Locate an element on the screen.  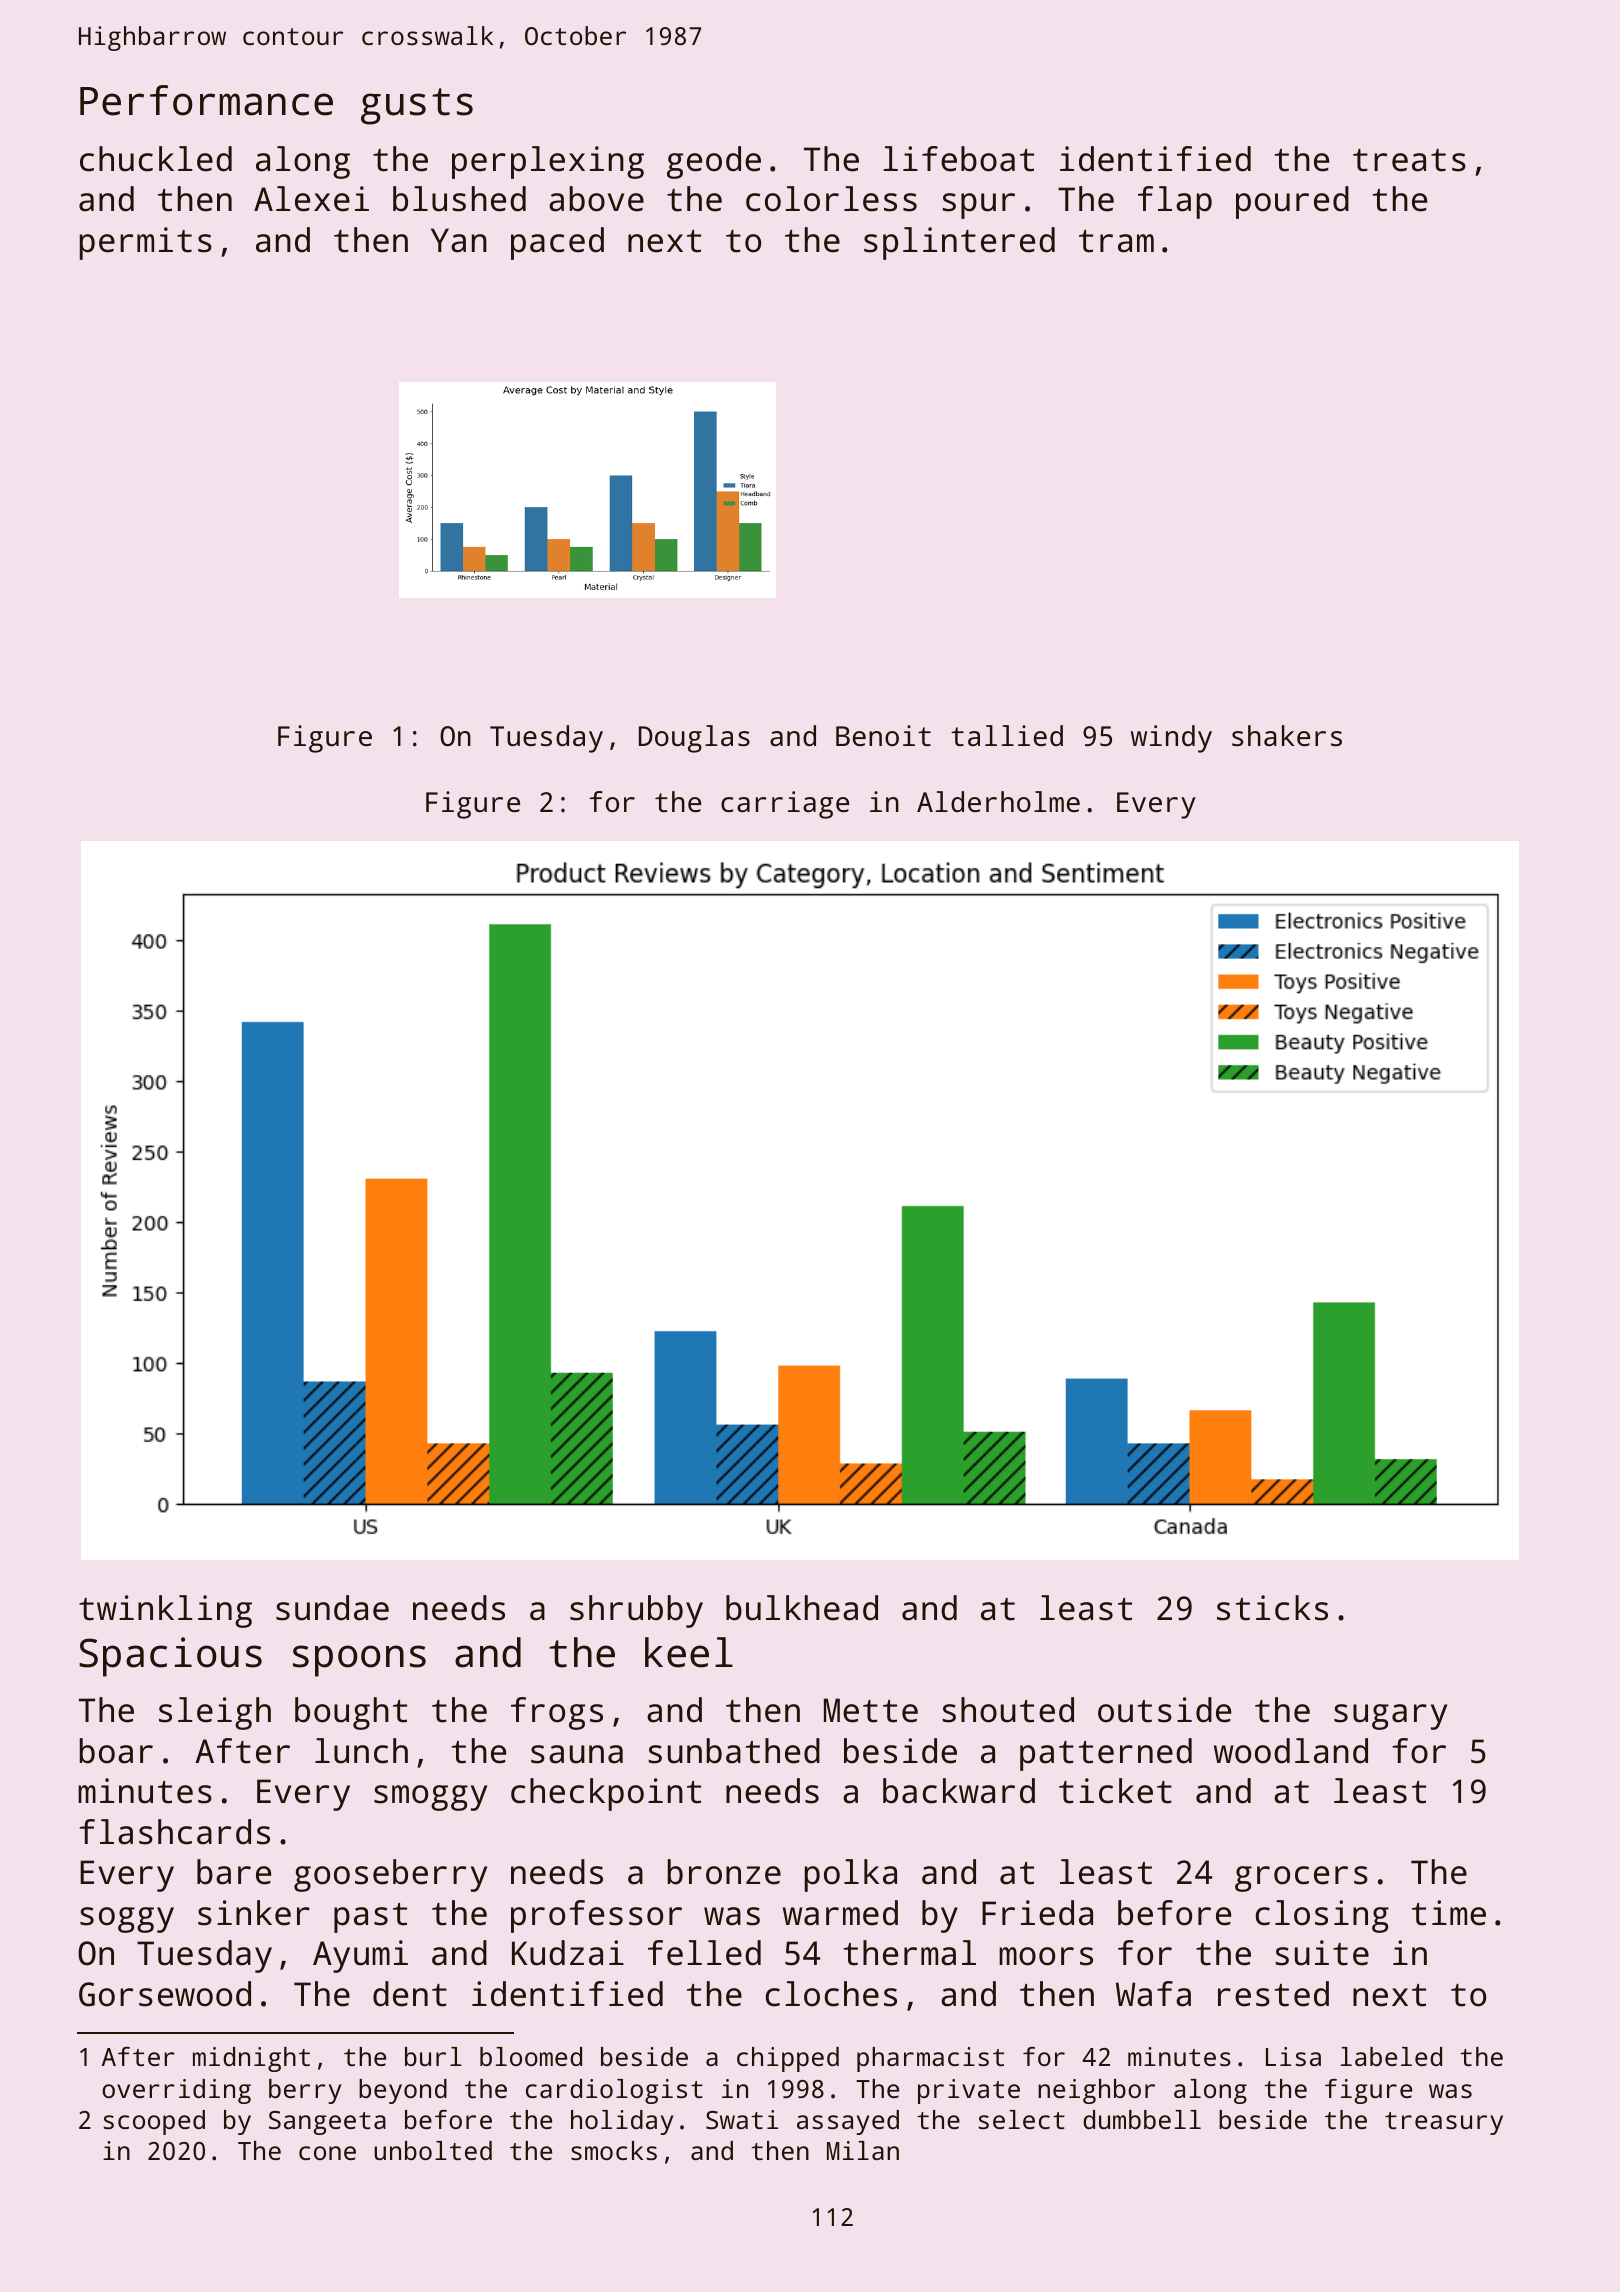
Douglas is located at coordinates (694, 739).
